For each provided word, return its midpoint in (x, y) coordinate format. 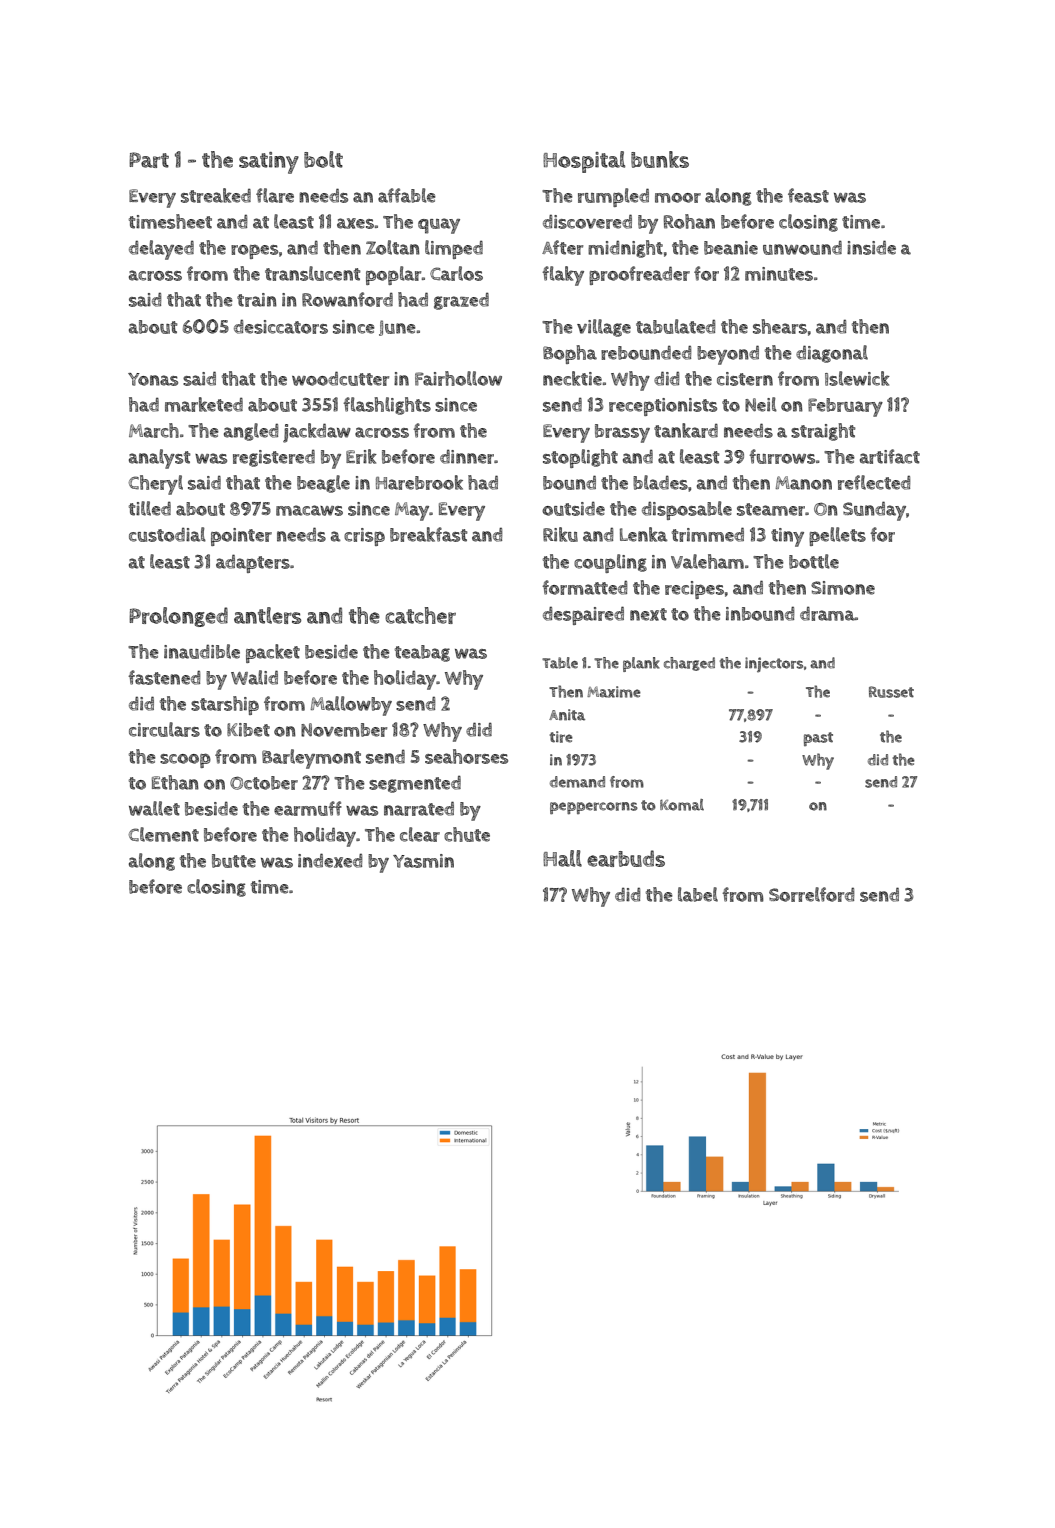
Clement (164, 834)
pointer (241, 537)
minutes (779, 274)
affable (407, 195)
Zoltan (393, 247)
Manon (804, 483)
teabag (422, 653)
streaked (216, 195)
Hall (562, 858)
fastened (164, 677)
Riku (560, 534)
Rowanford (347, 299)
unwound (802, 247)
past (818, 739)
